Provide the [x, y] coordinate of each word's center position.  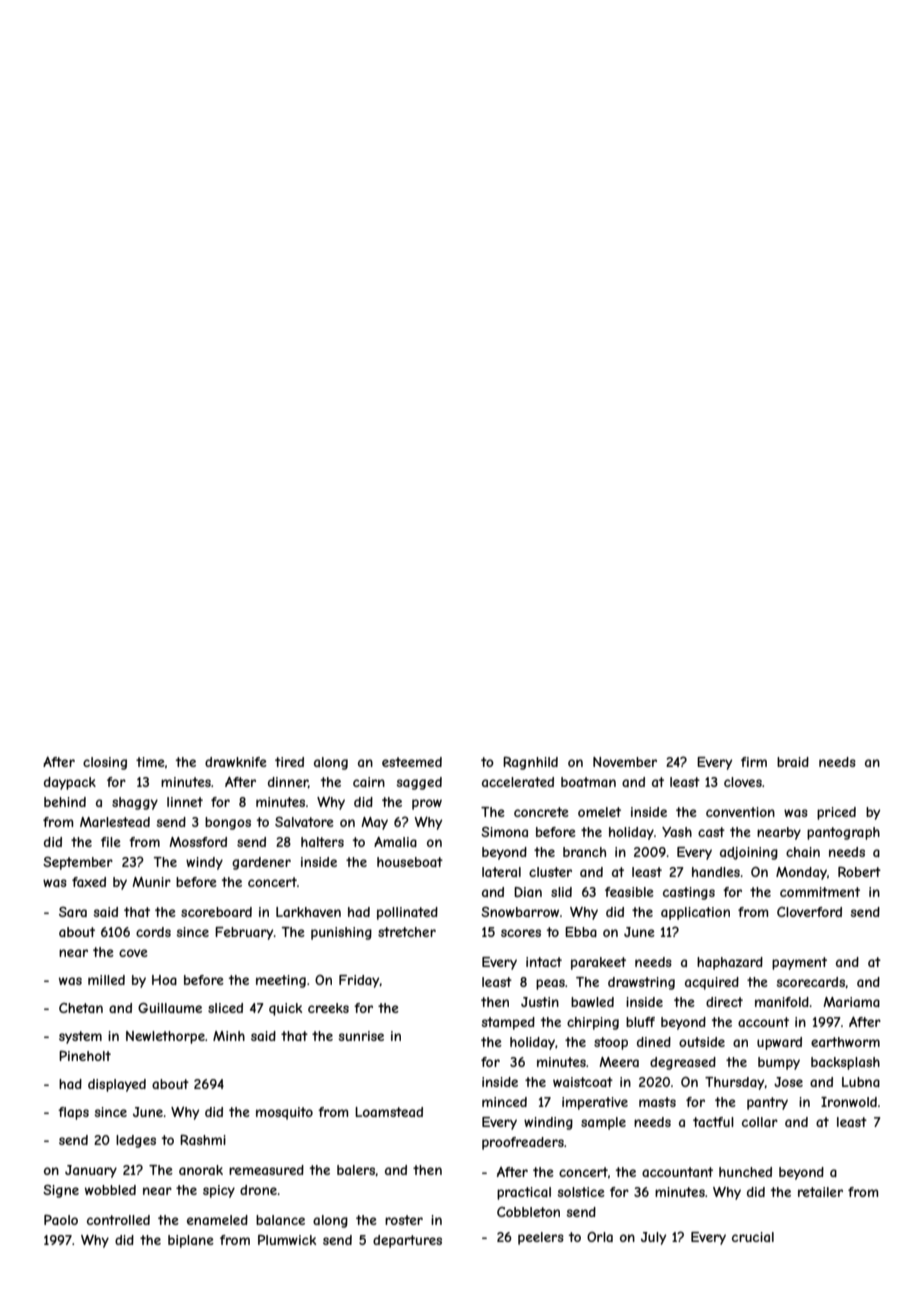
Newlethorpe [165, 1037]
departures [407, 1241]
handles [716, 872]
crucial [753, 1237]
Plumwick [287, 1240]
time [150, 762]
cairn [369, 782]
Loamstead [389, 1112]
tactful [713, 1122]
